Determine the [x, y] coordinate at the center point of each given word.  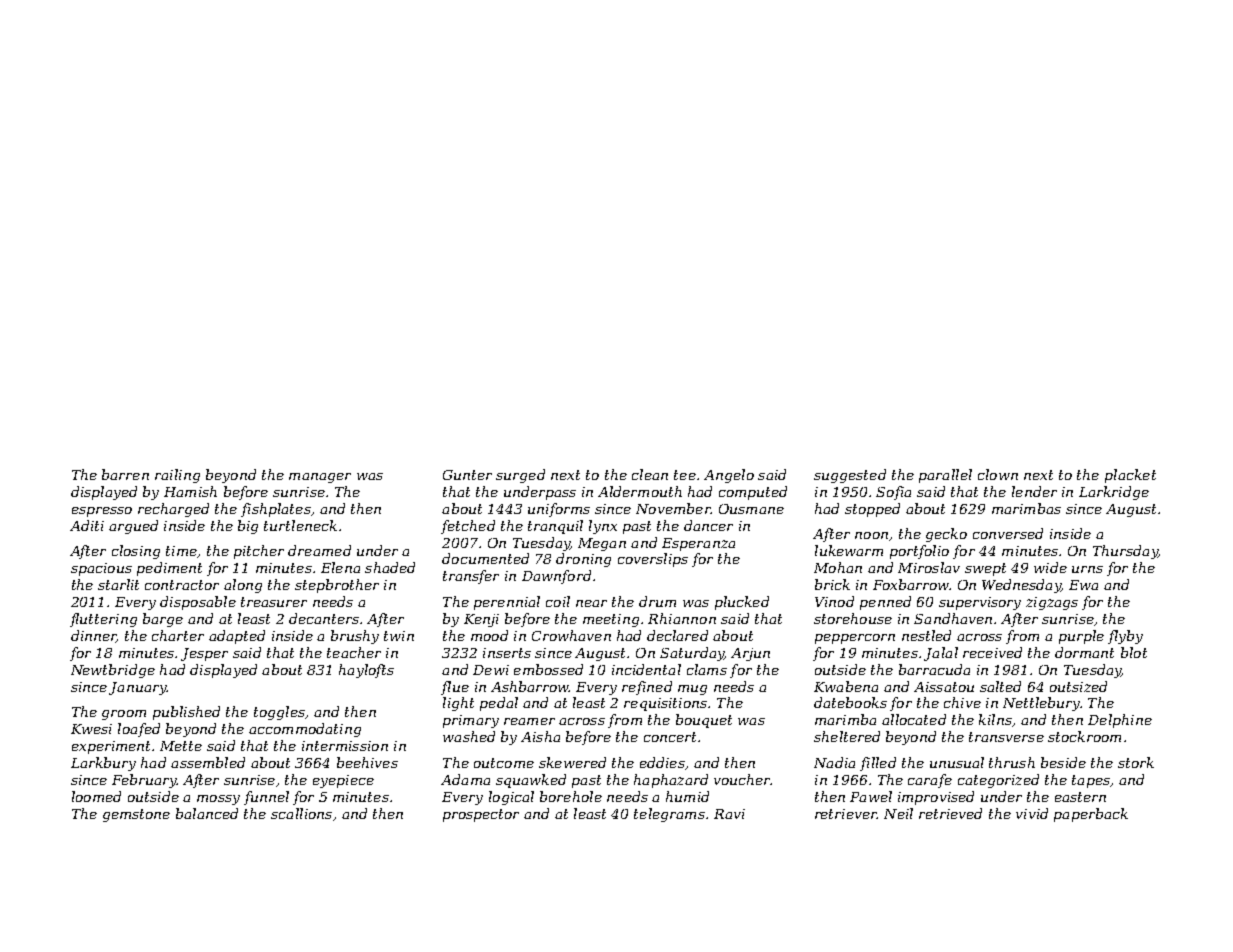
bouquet [704, 721]
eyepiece [343, 781]
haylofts [366, 671]
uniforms [559, 510]
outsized [1078, 686]
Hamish [190, 491]
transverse [1006, 737]
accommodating [305, 730]
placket [1130, 476]
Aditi [87, 525]
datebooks [850, 702]
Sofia [893, 493]
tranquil [555, 527]
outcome [504, 763]
